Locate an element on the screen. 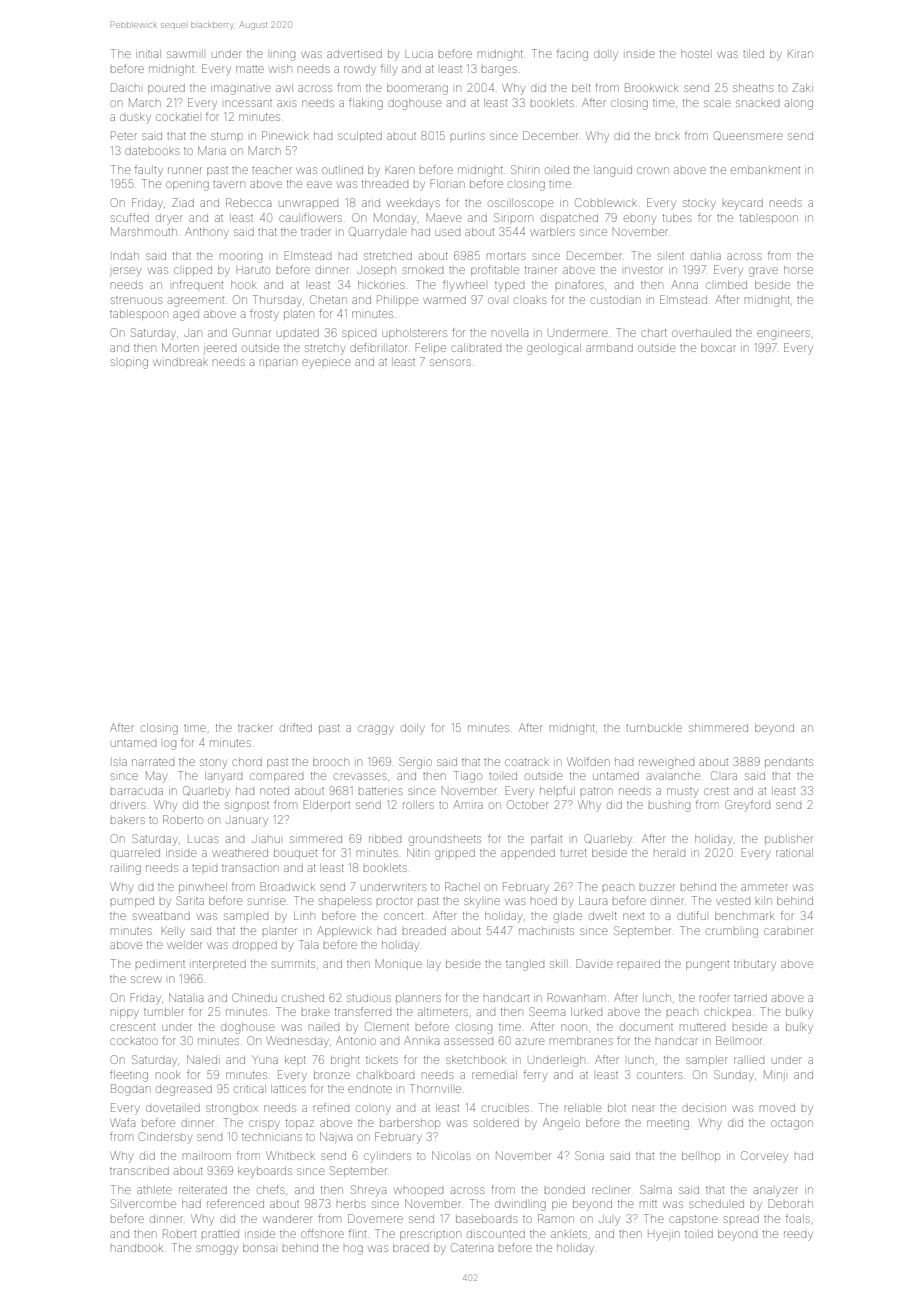 The image size is (924, 1308). Brookwick is located at coordinates (652, 87).
